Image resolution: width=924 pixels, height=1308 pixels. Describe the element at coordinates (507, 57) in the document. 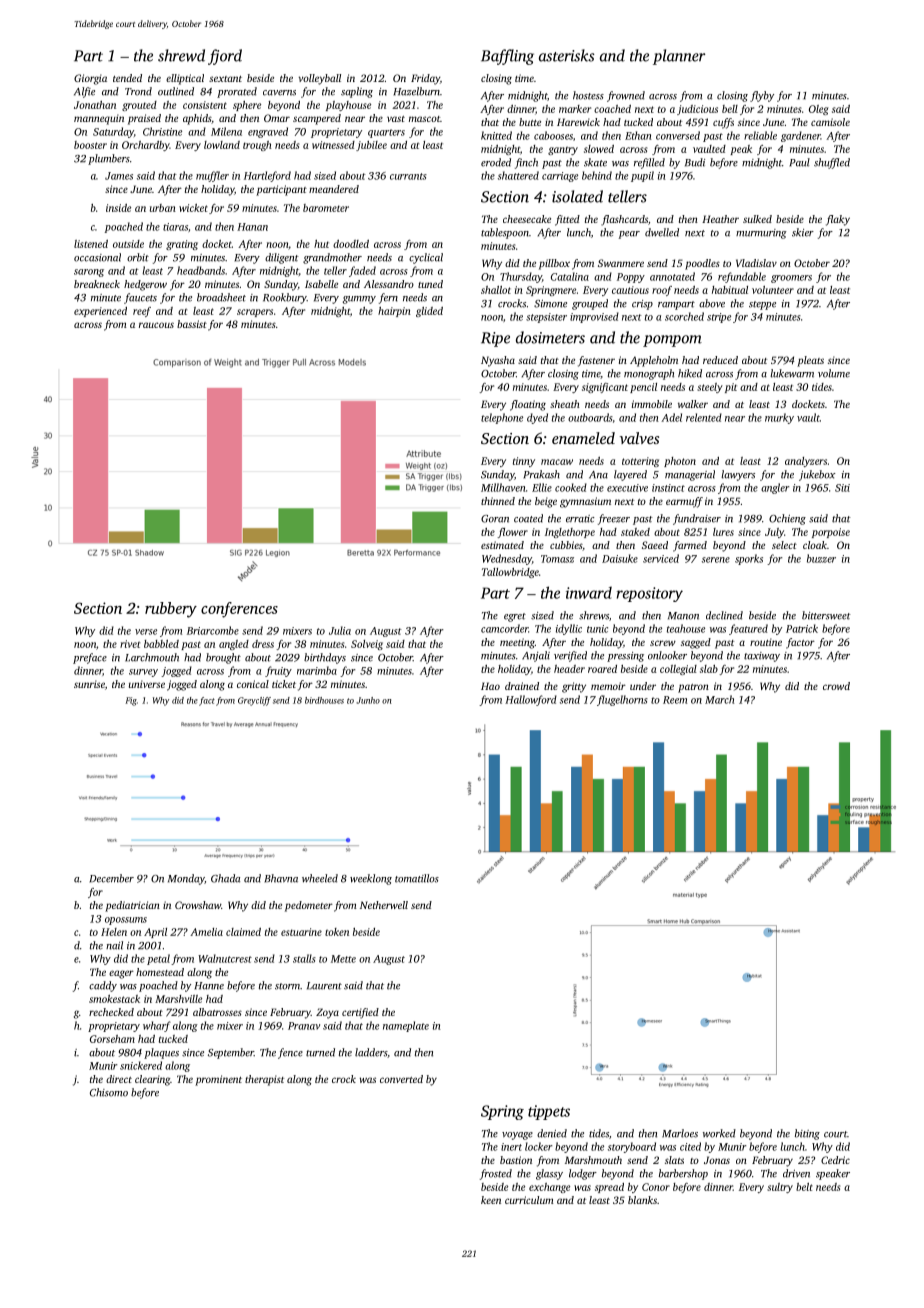

I see `Baffling` at that location.
